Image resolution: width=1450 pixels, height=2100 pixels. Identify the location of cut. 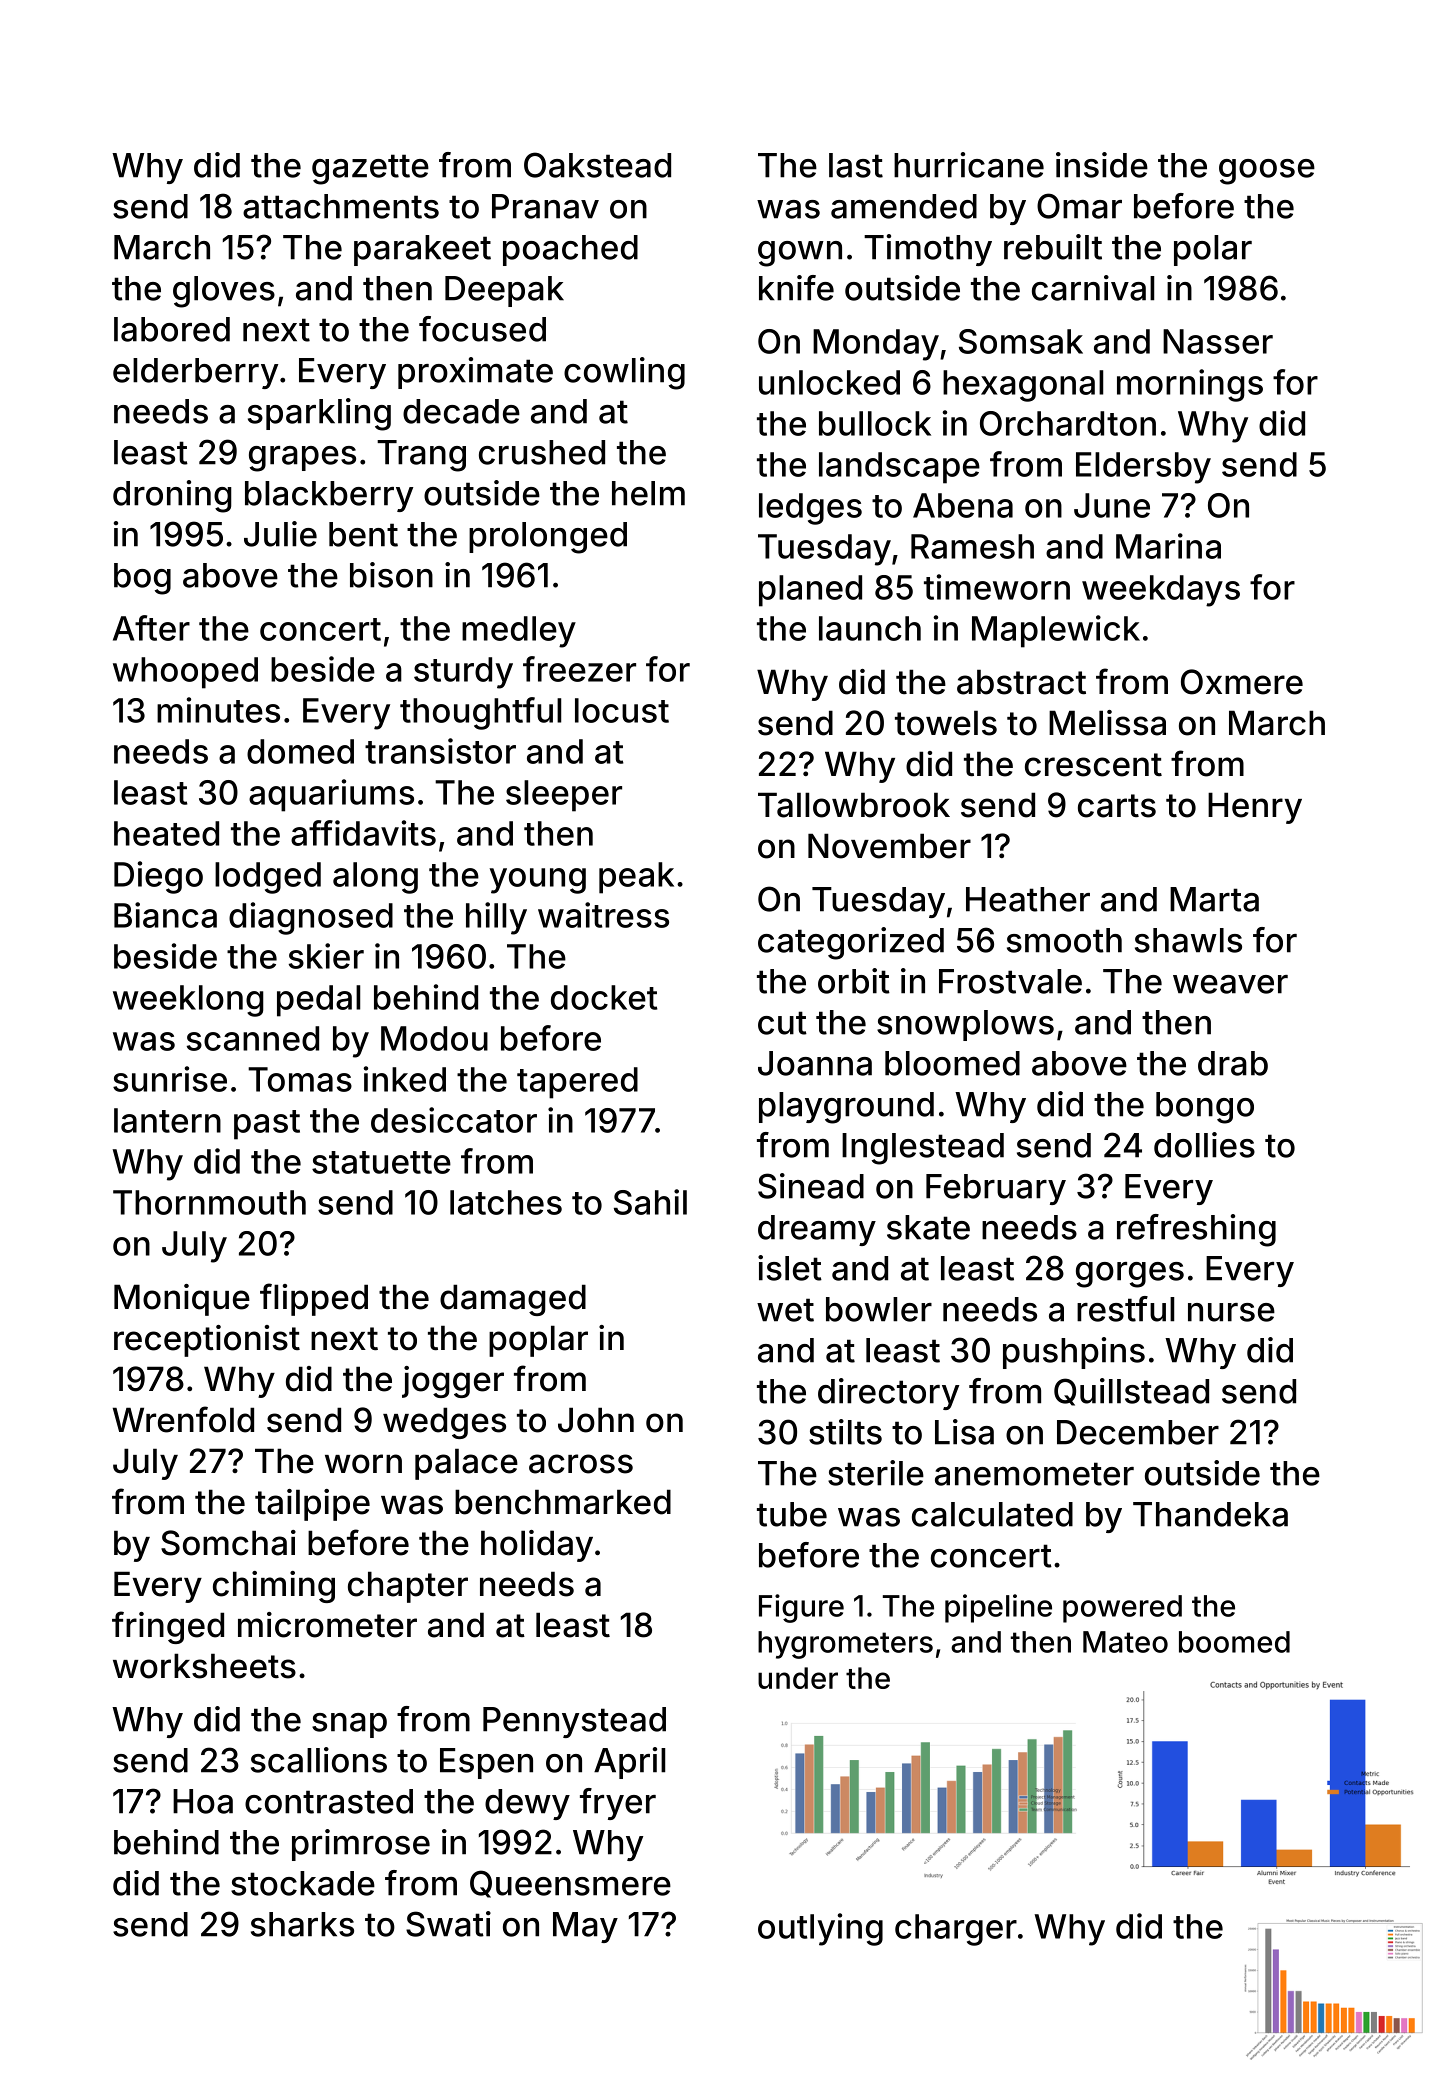
(782, 1023).
